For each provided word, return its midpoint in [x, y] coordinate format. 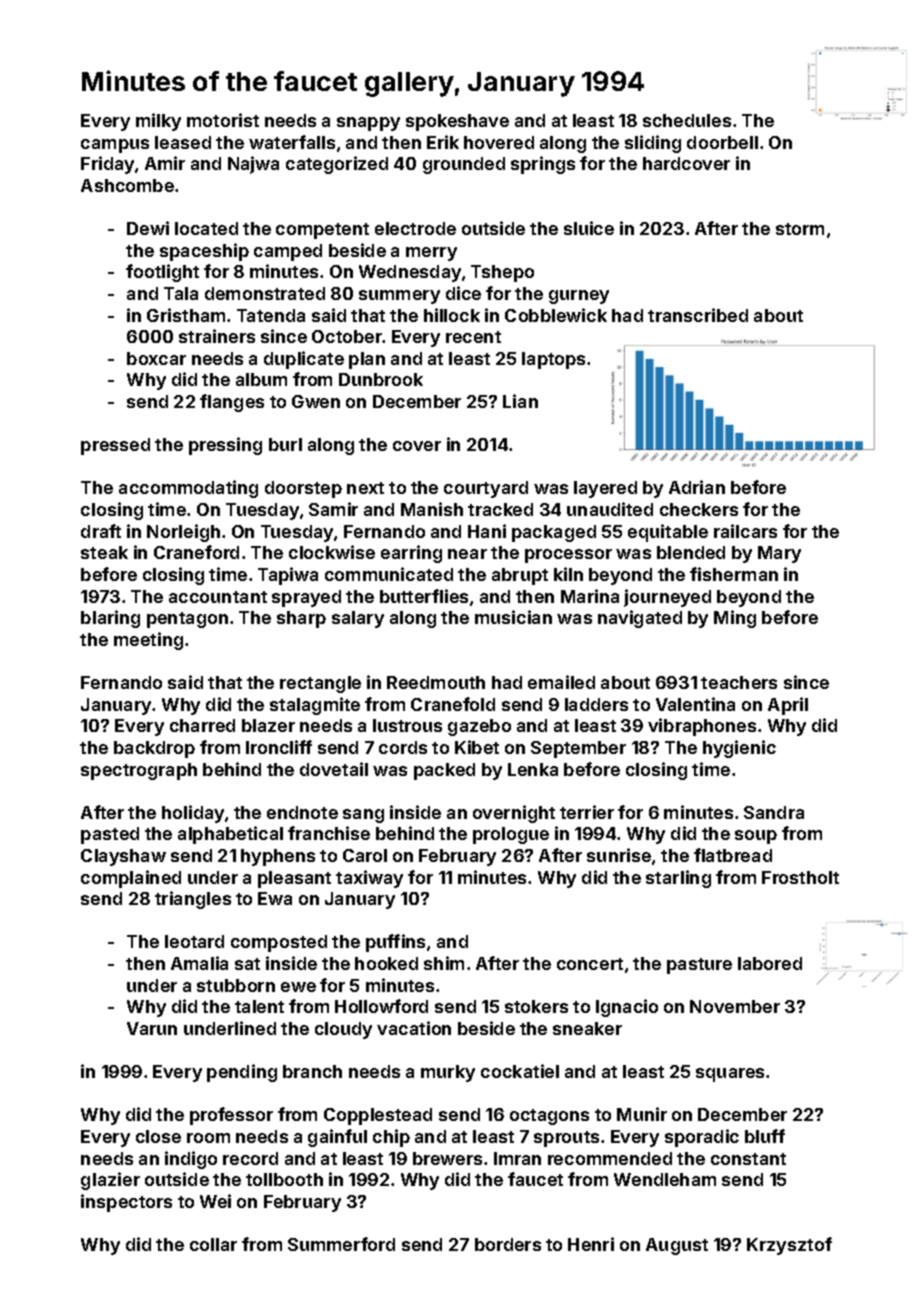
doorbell [722, 142]
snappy [368, 124]
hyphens [278, 857]
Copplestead [378, 1116]
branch [312, 1071]
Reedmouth [436, 682]
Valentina [695, 704]
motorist [223, 120]
